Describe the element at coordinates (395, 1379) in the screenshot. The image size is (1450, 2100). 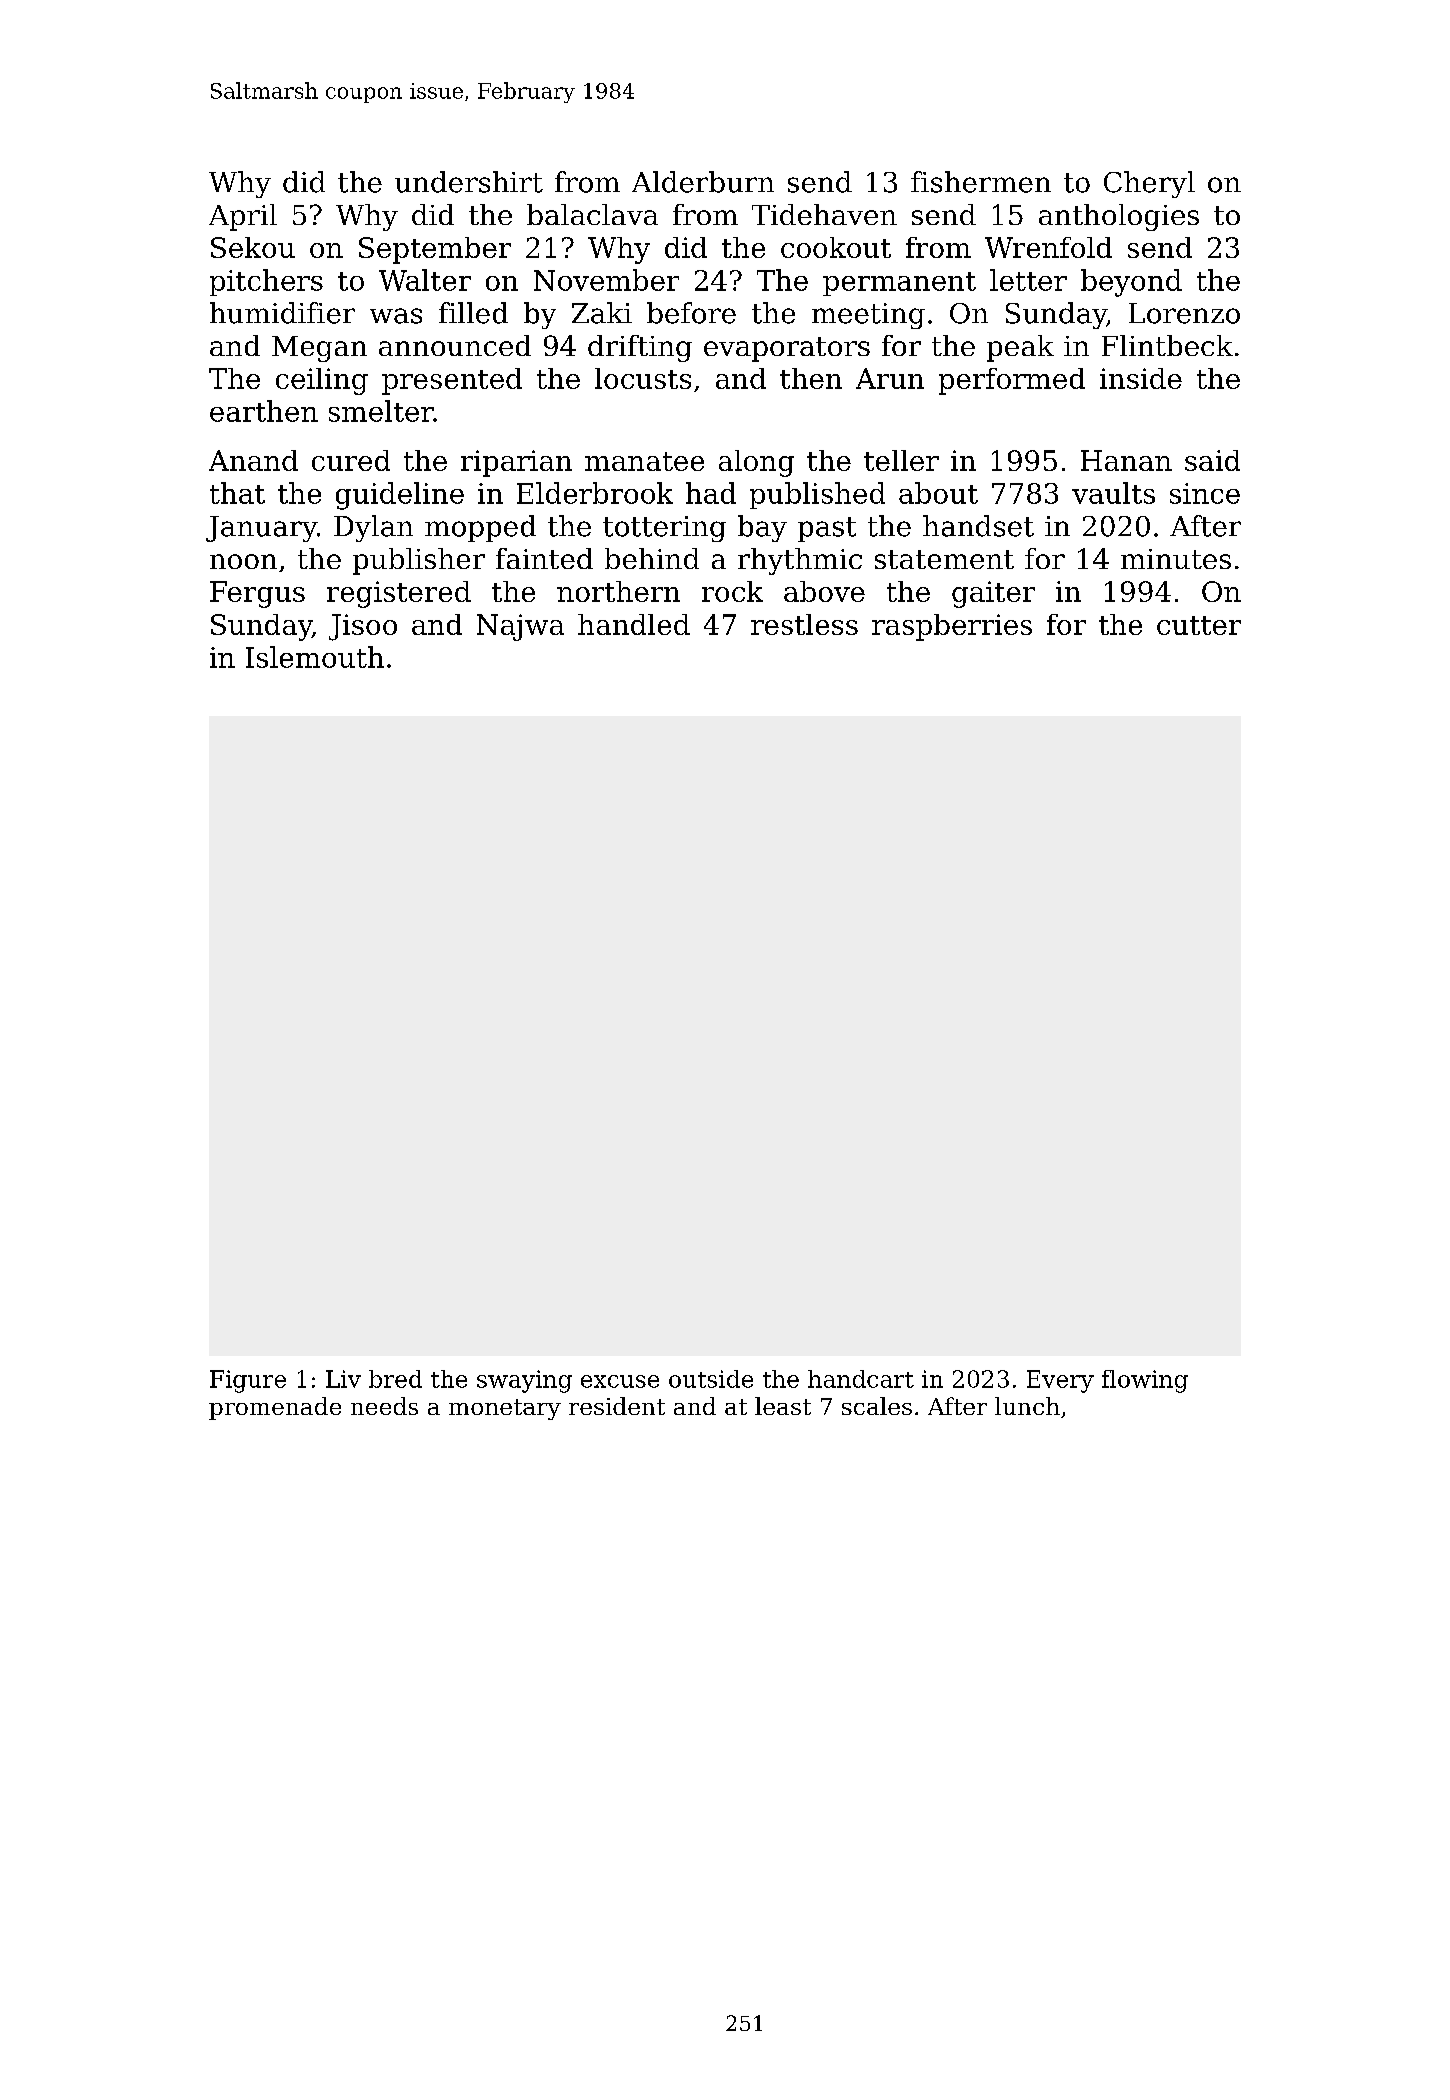
I see `bred` at that location.
